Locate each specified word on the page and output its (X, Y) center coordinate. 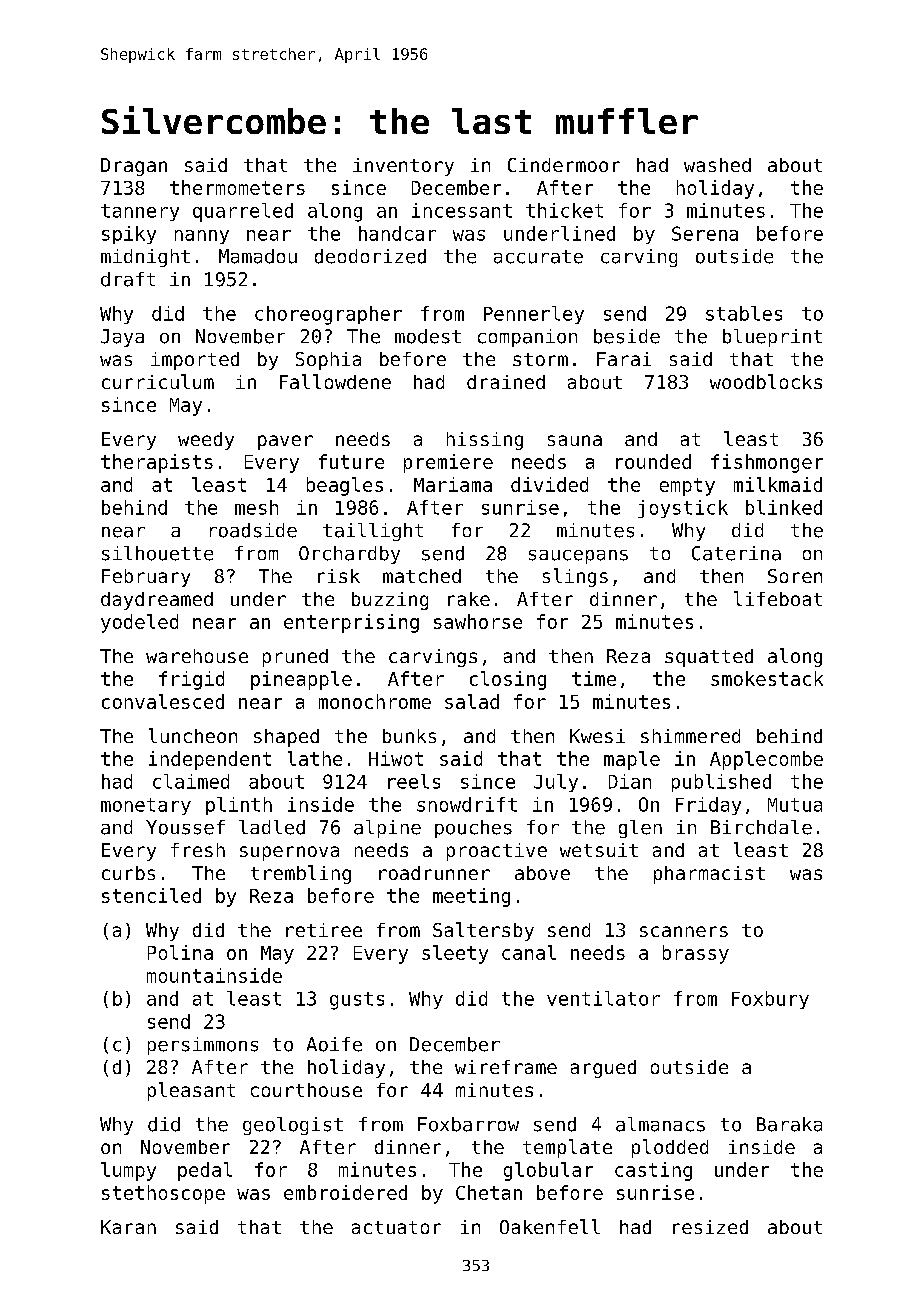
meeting (471, 897)
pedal (205, 1171)
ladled (272, 827)
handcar (397, 233)
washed (717, 165)
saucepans (578, 557)
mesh (256, 507)
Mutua (795, 805)
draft (128, 279)
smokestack (767, 678)
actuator (396, 1227)
